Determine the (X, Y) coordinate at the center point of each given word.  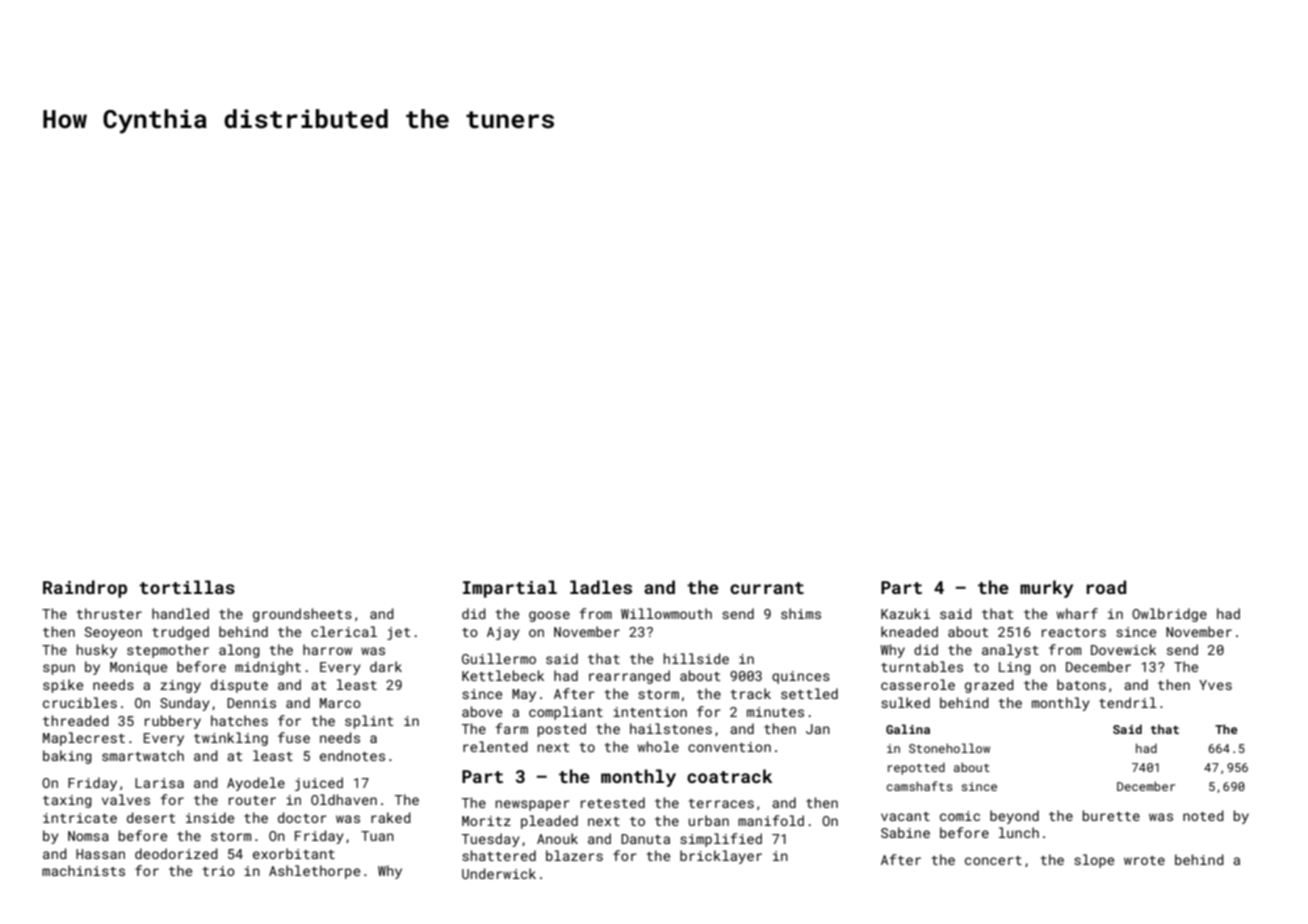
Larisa (159, 783)
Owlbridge (1169, 615)
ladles (601, 587)
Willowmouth (666, 613)
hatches (239, 720)
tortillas (187, 587)
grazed (989, 686)
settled (809, 693)
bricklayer (721, 857)
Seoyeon (113, 633)
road (1106, 587)
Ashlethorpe (314, 872)
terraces (721, 803)
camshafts (919, 786)
